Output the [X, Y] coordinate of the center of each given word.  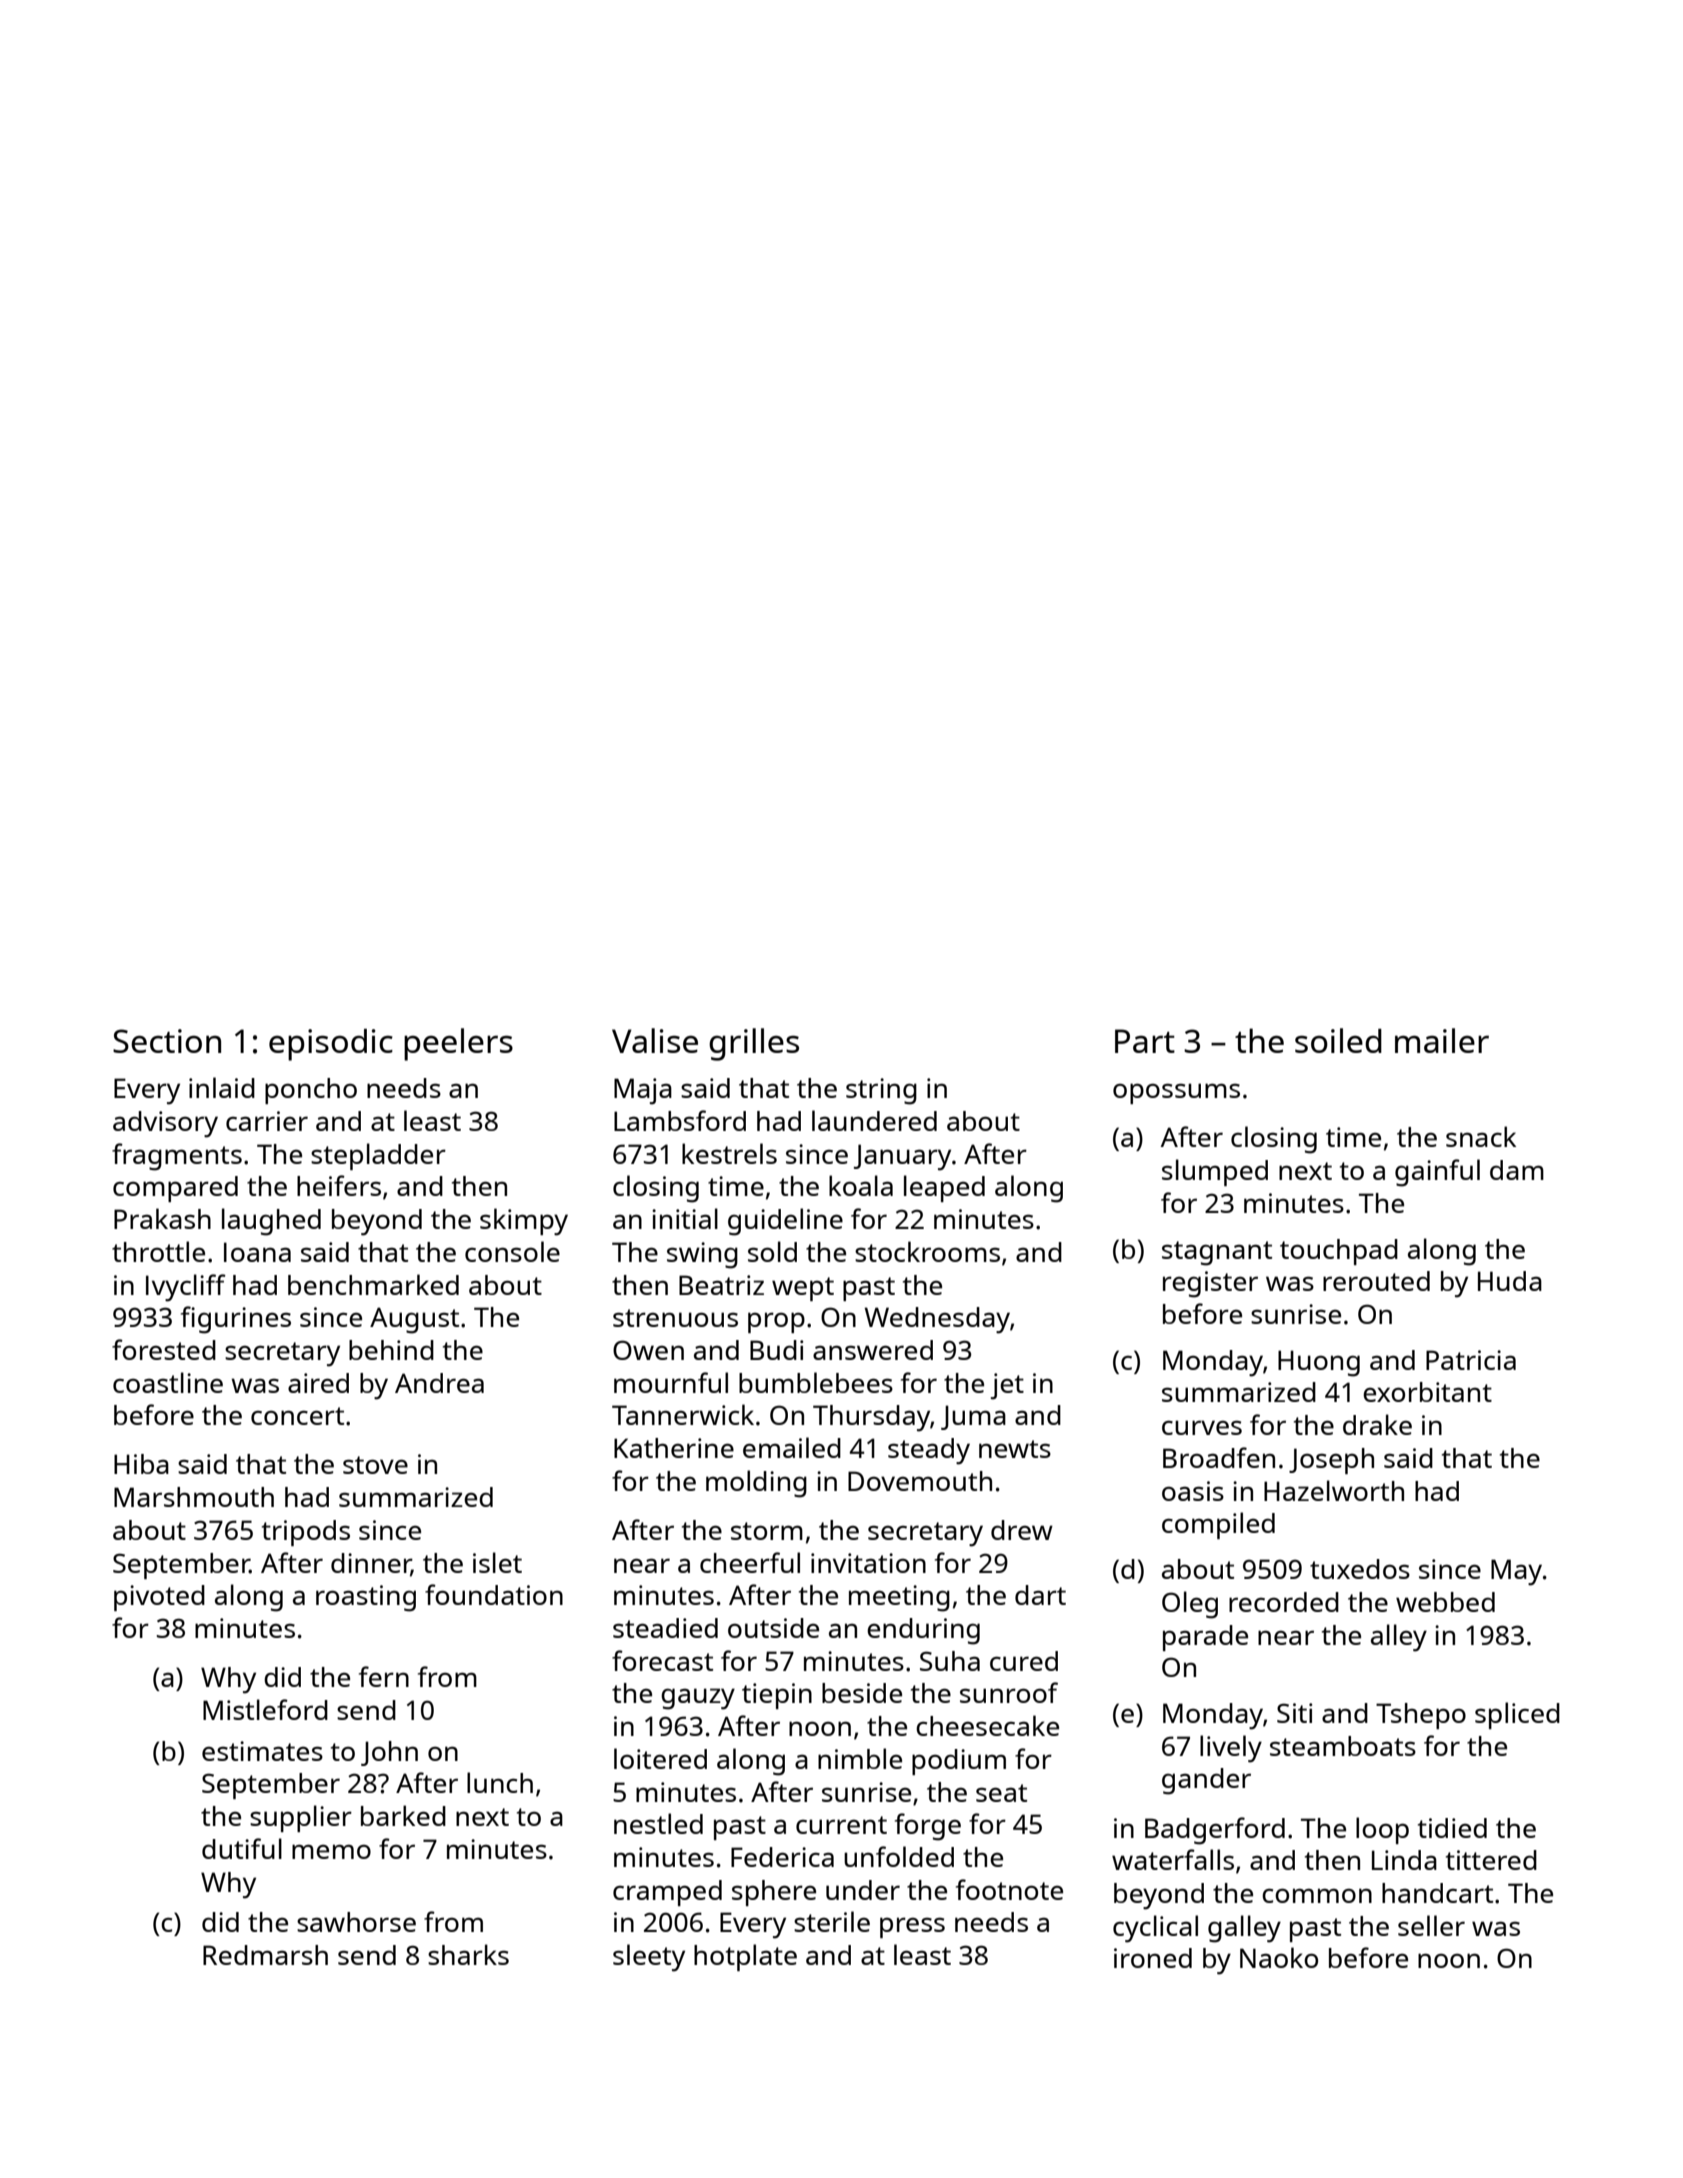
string [881, 1091]
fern [384, 1676]
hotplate [745, 1957]
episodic [331, 1045]
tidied [1452, 1828]
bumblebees [816, 1382]
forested [164, 1349]
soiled [1338, 1040]
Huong [1319, 1363]
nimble [860, 1758]
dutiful [242, 1848]
